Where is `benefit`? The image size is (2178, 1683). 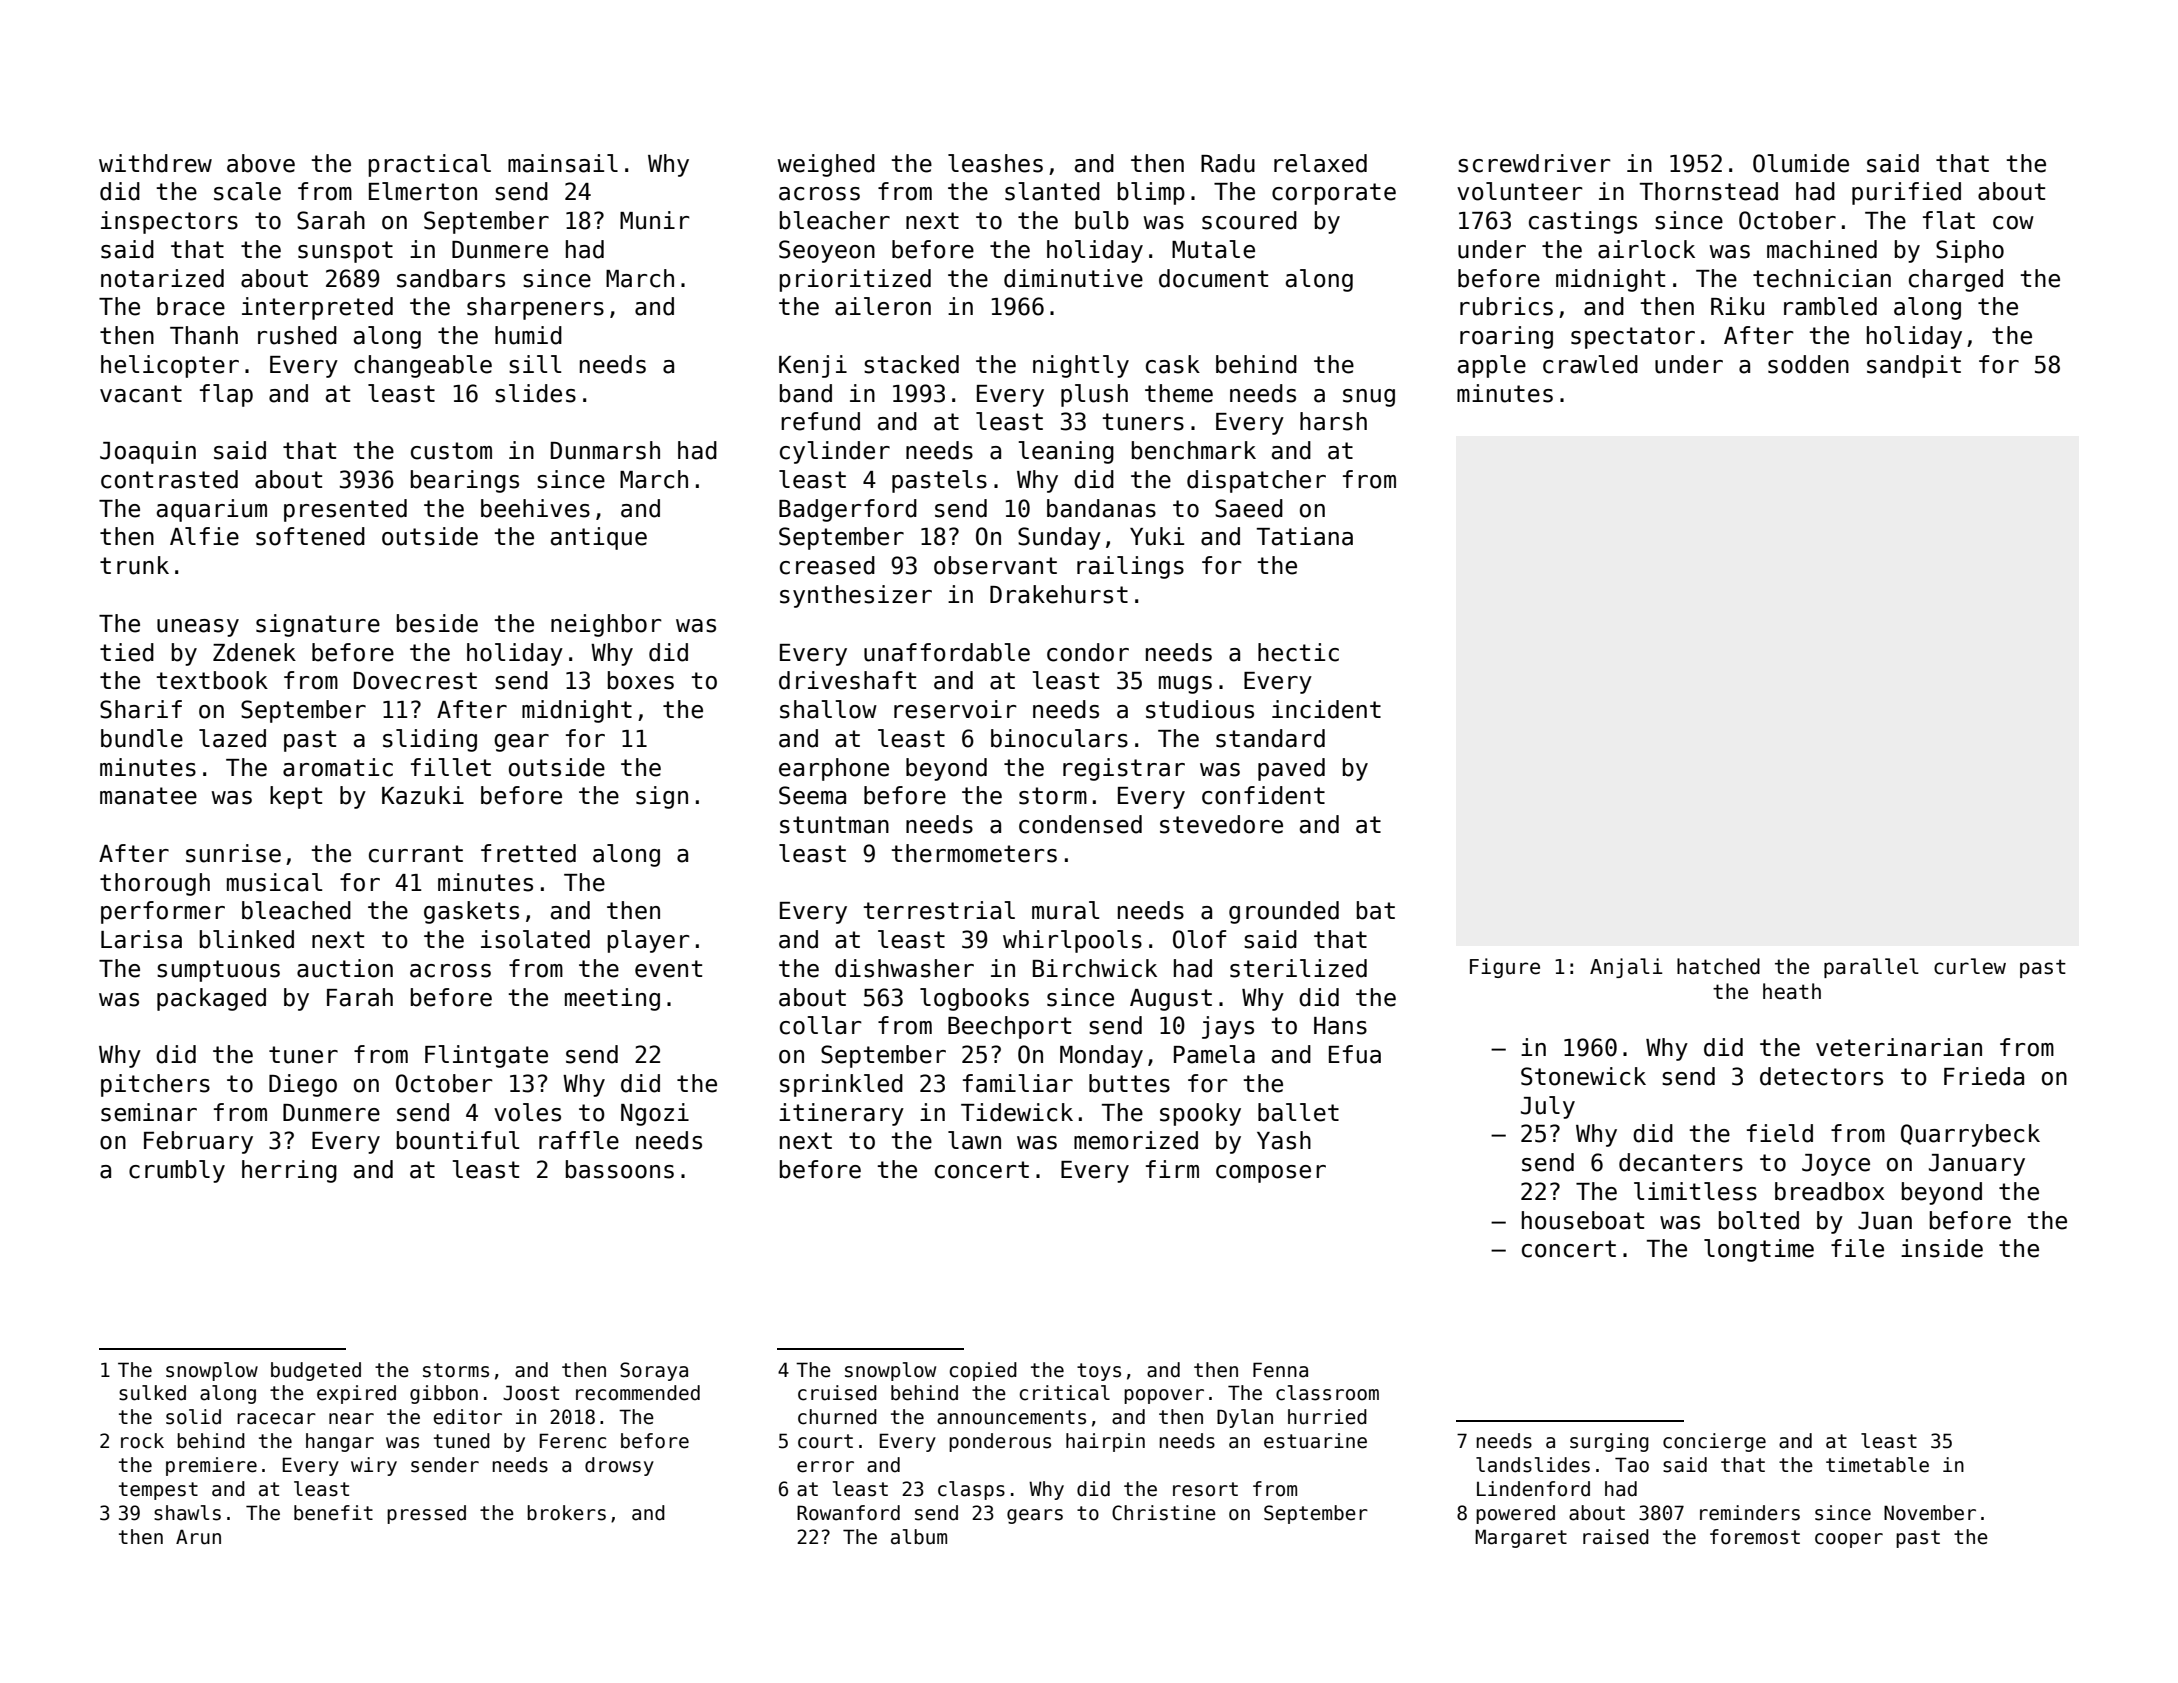
benefit is located at coordinates (333, 1513).
